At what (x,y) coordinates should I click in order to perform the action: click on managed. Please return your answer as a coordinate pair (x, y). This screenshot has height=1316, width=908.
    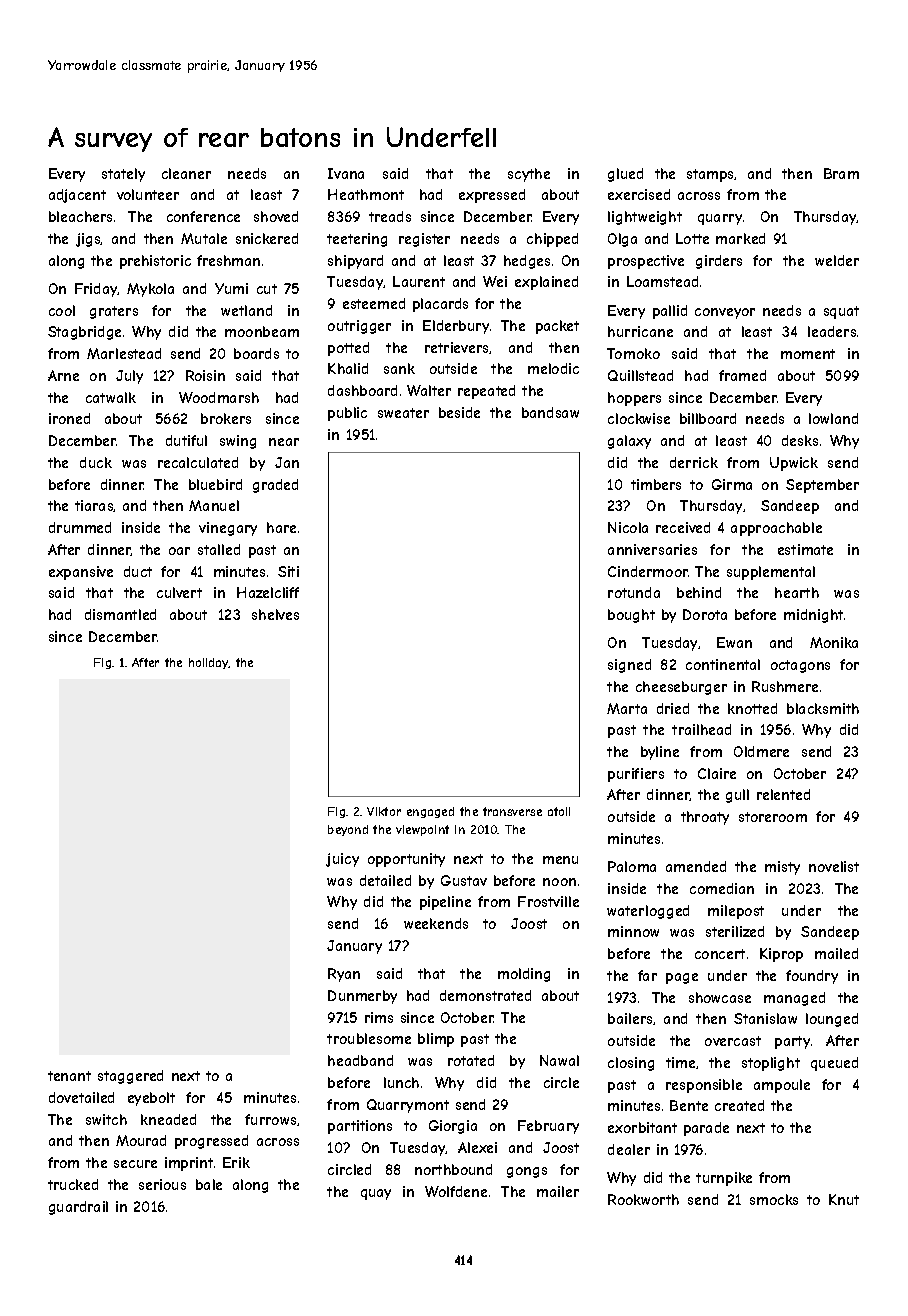
    Looking at the image, I should click on (794, 999).
